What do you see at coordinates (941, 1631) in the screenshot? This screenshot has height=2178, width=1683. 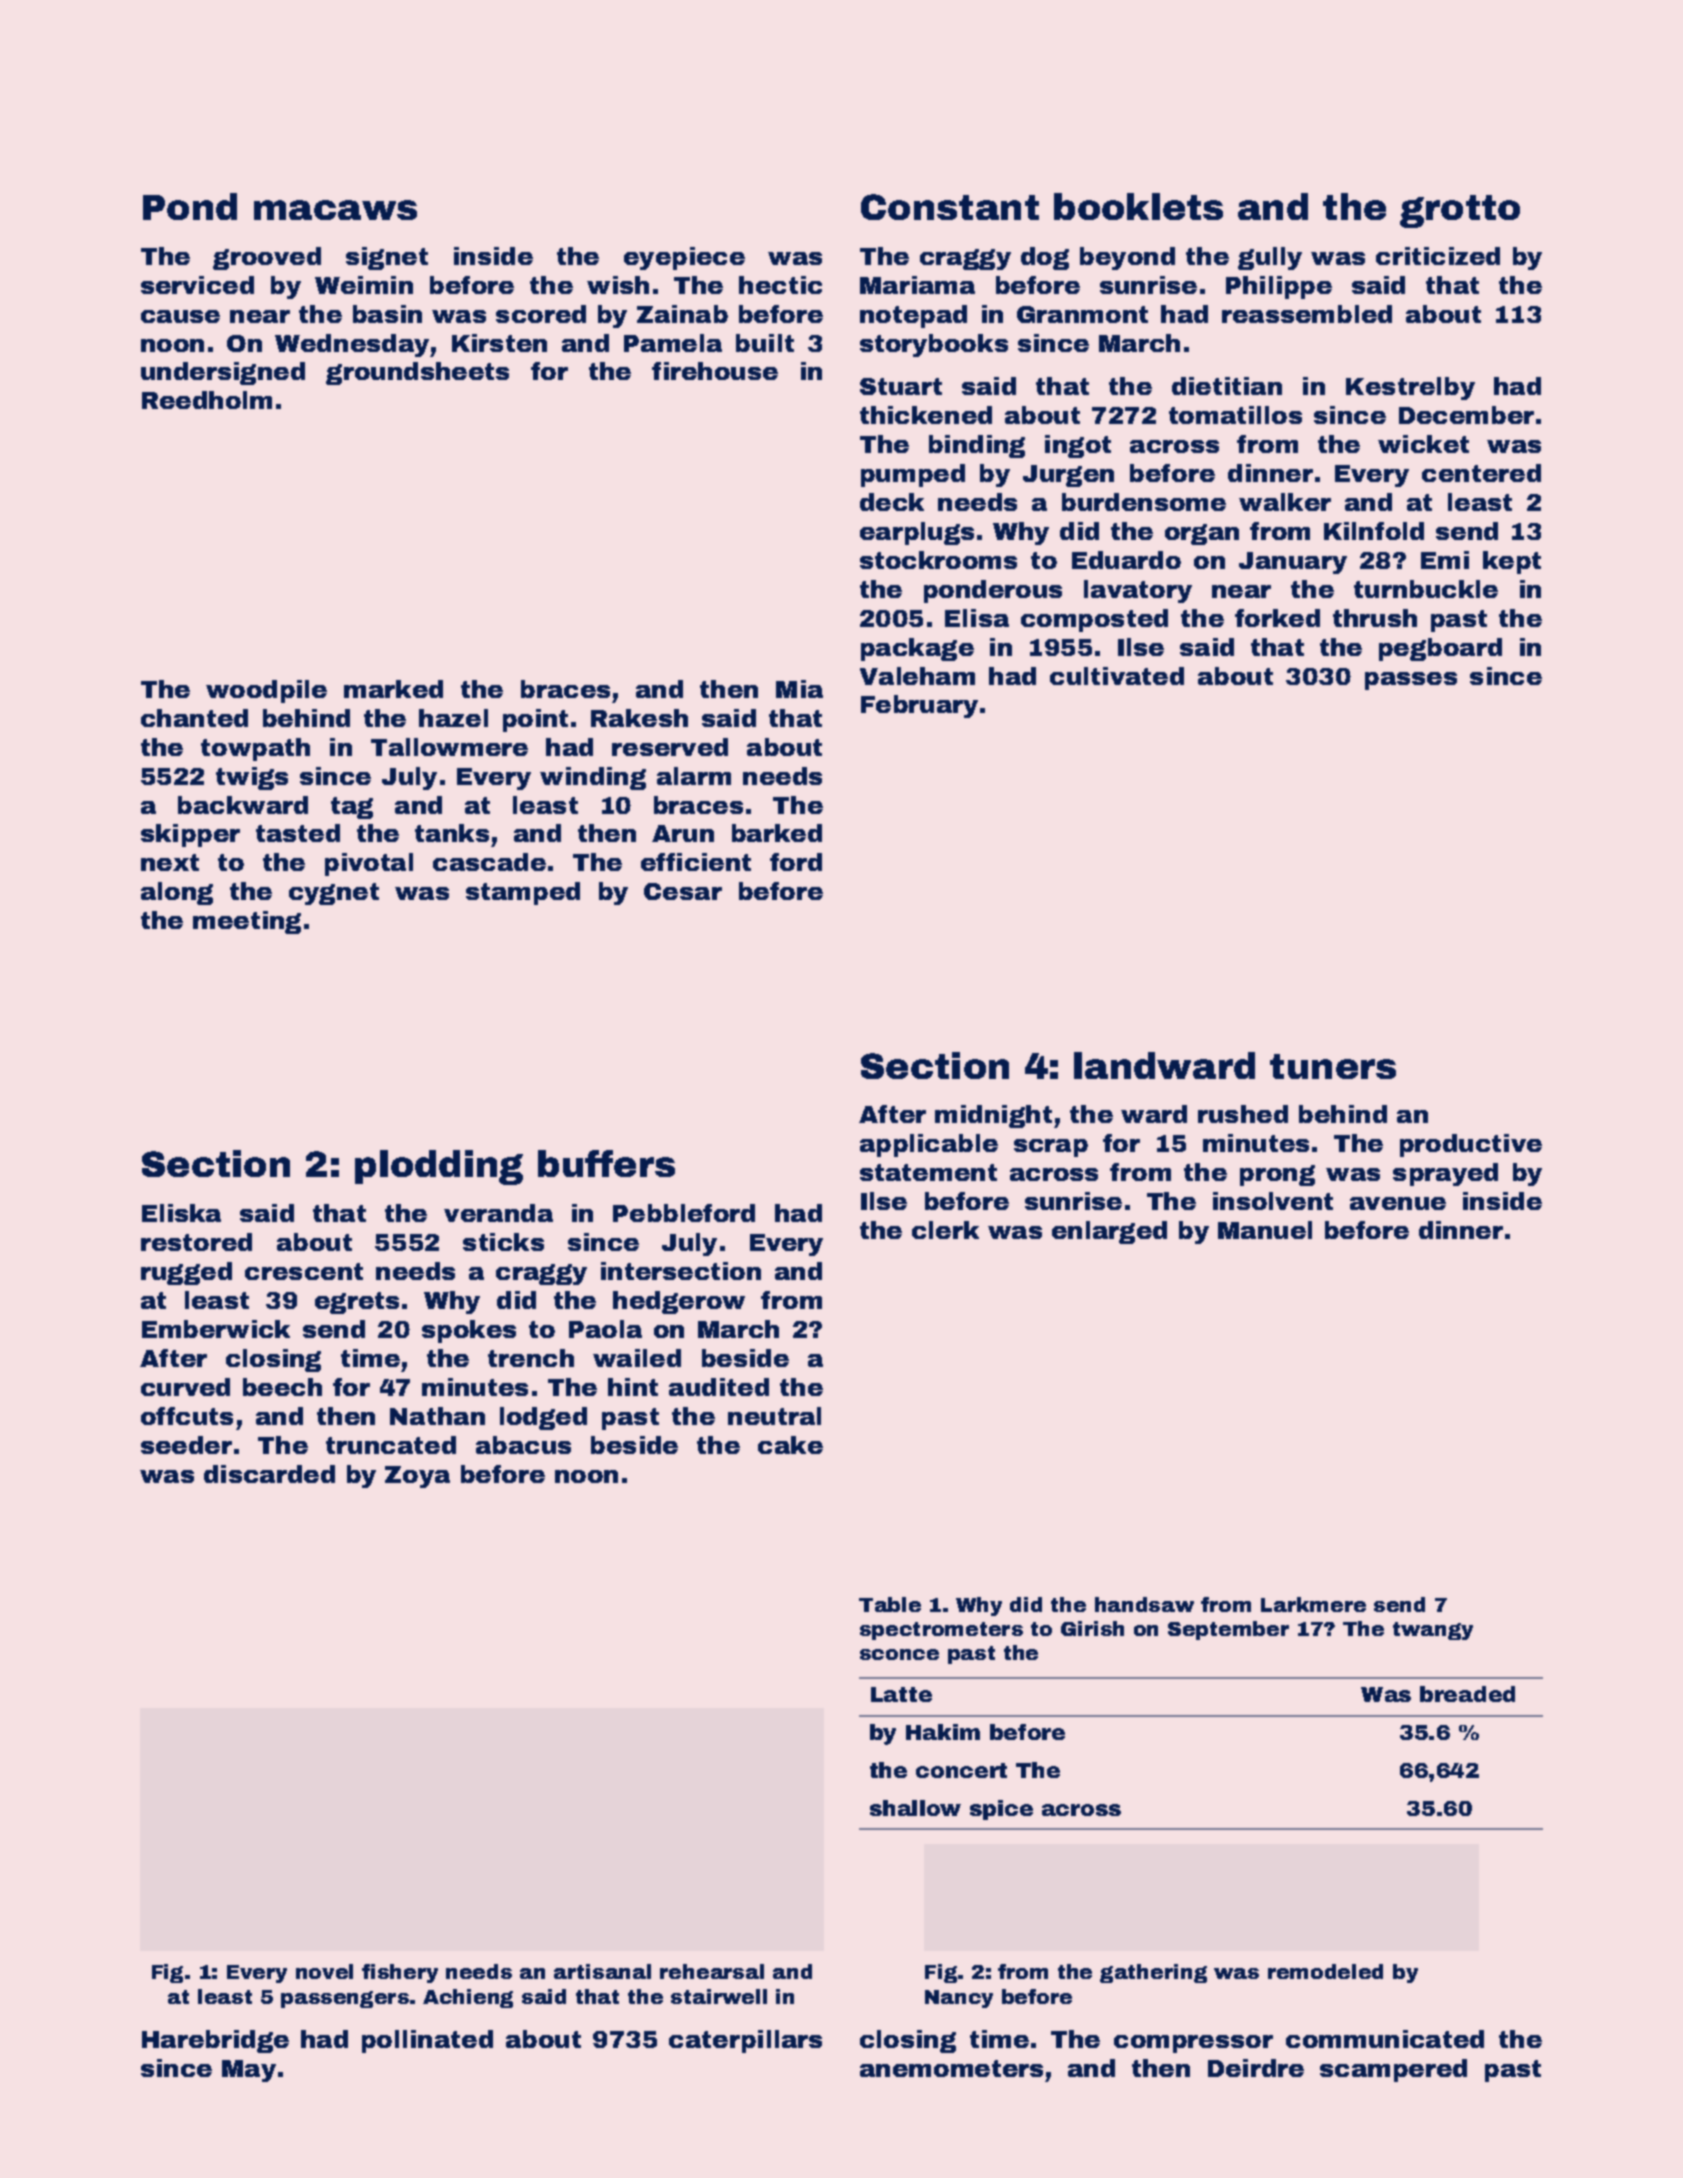 I see `spectrometers` at bounding box center [941, 1631].
